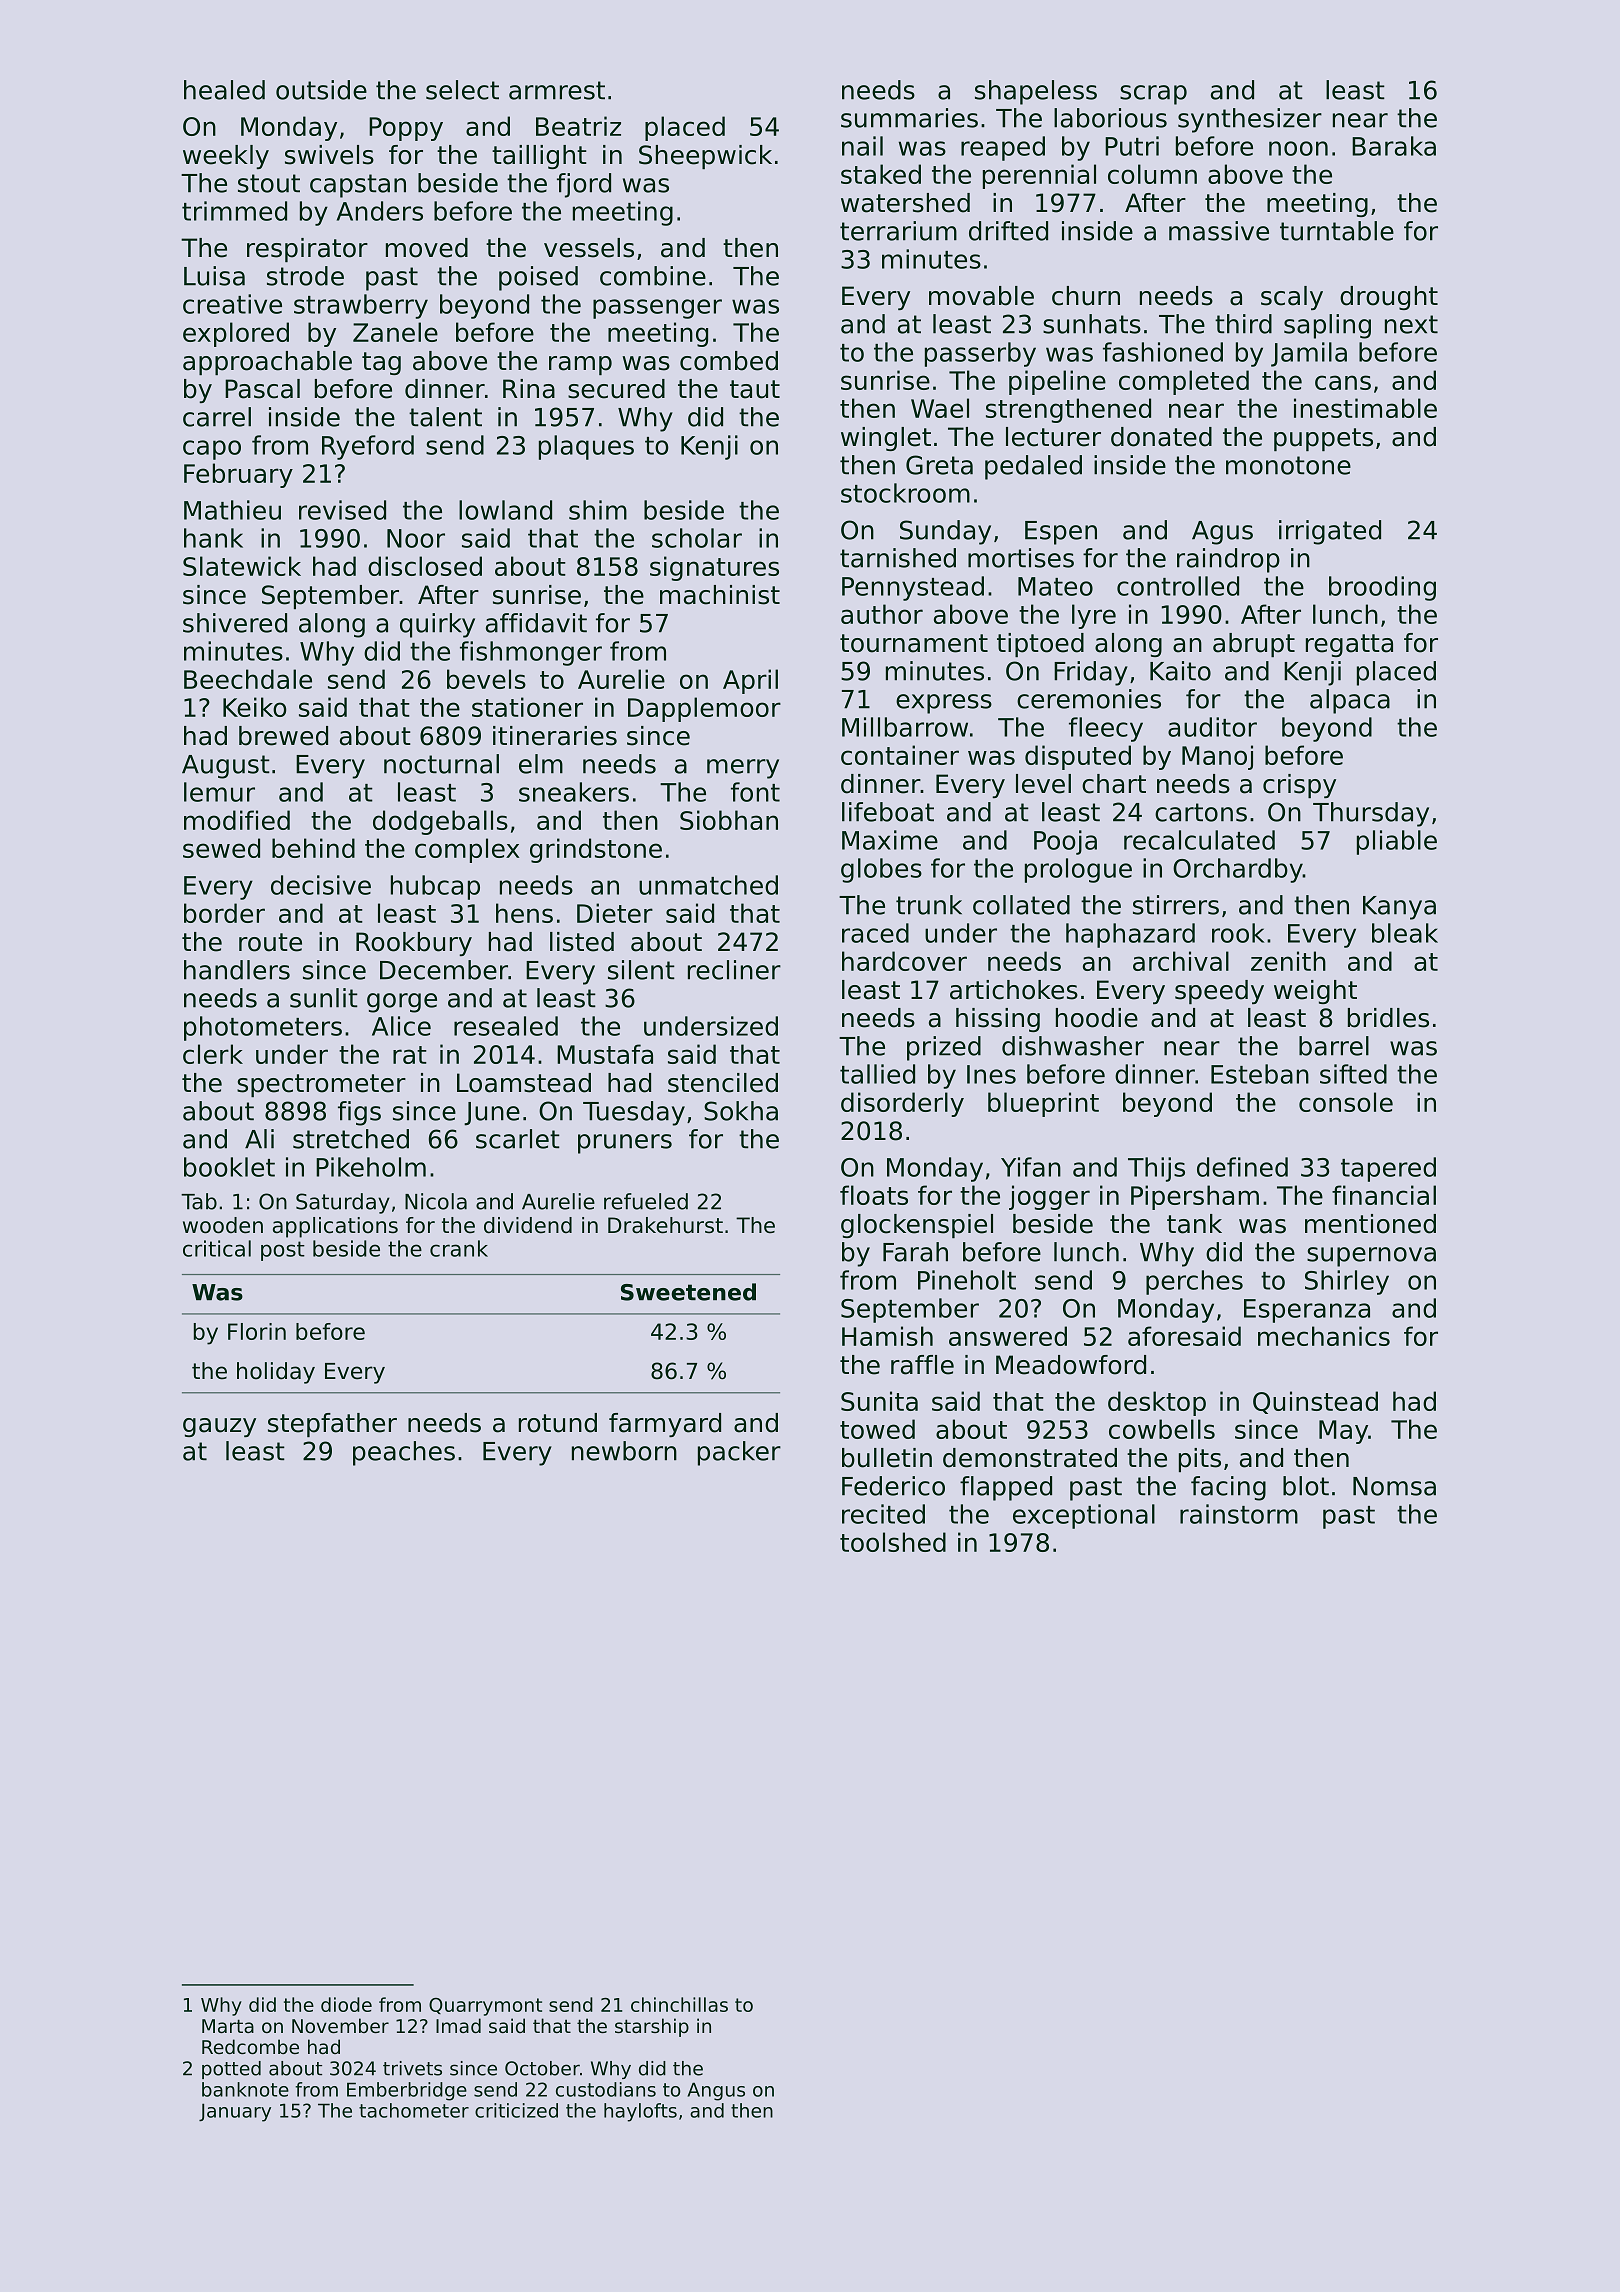 The image size is (1620, 2292). I want to click on August, so click(226, 767).
